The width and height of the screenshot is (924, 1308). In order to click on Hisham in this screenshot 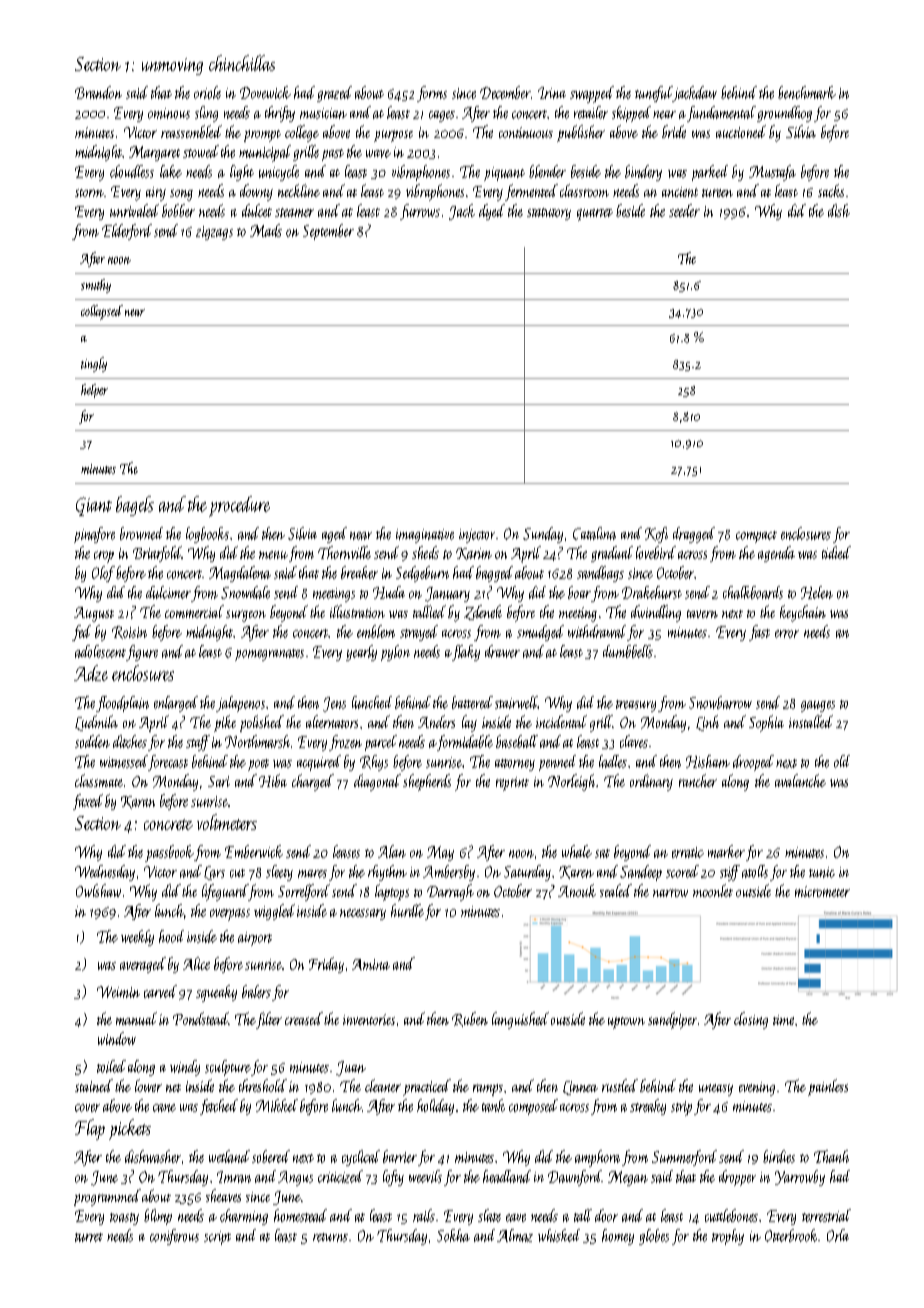, I will do `click(708, 761)`.
